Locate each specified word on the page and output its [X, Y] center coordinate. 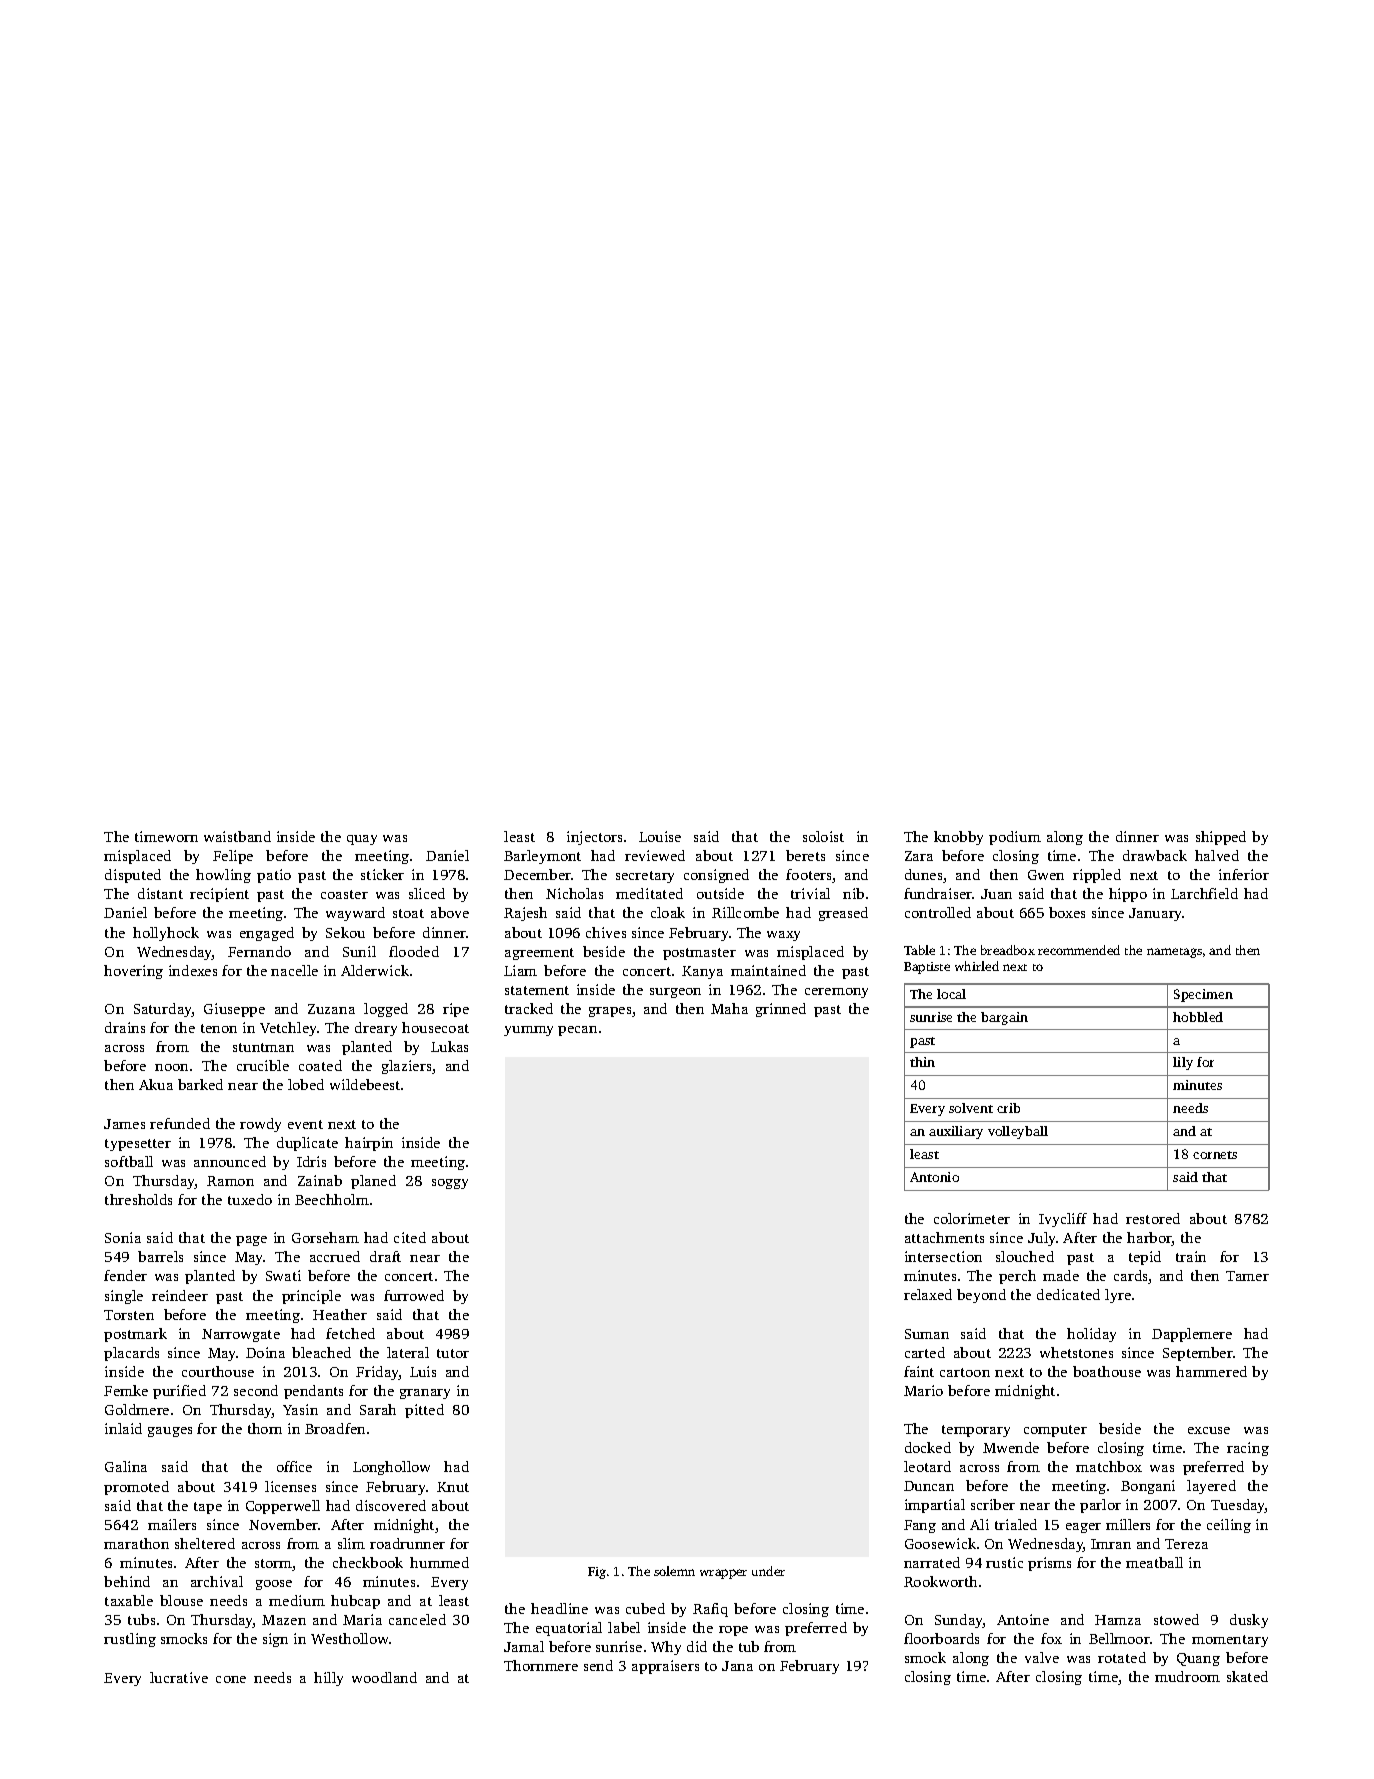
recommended [1079, 950]
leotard [927, 1466]
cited [410, 1237]
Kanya [702, 972]
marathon [136, 1543]
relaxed [928, 1294]
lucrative [179, 1677]
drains [125, 1027]
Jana [737, 1666]
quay [362, 840]
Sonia [123, 1237]
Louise [660, 836]
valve [1042, 1657]
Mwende [1011, 1447]
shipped [1221, 838]
